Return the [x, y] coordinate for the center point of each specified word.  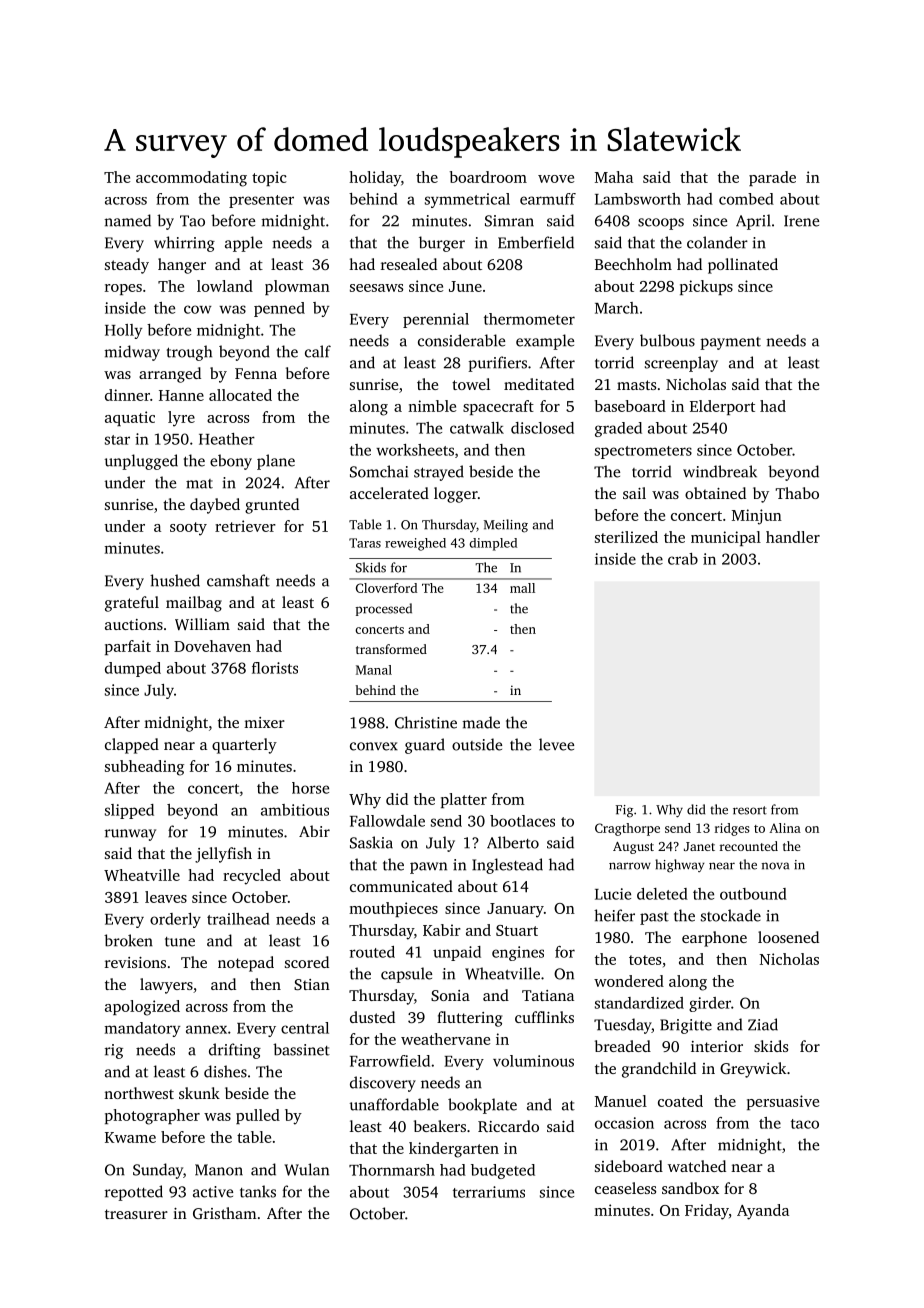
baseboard [630, 406]
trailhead [238, 919]
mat [199, 484]
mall [522, 588]
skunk [199, 1093]
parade [772, 178]
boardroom [488, 177]
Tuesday [622, 1026]
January [515, 910]
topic [269, 178]
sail [634, 493]
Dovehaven [212, 646]
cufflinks [544, 1017]
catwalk [477, 428]
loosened [788, 937]
